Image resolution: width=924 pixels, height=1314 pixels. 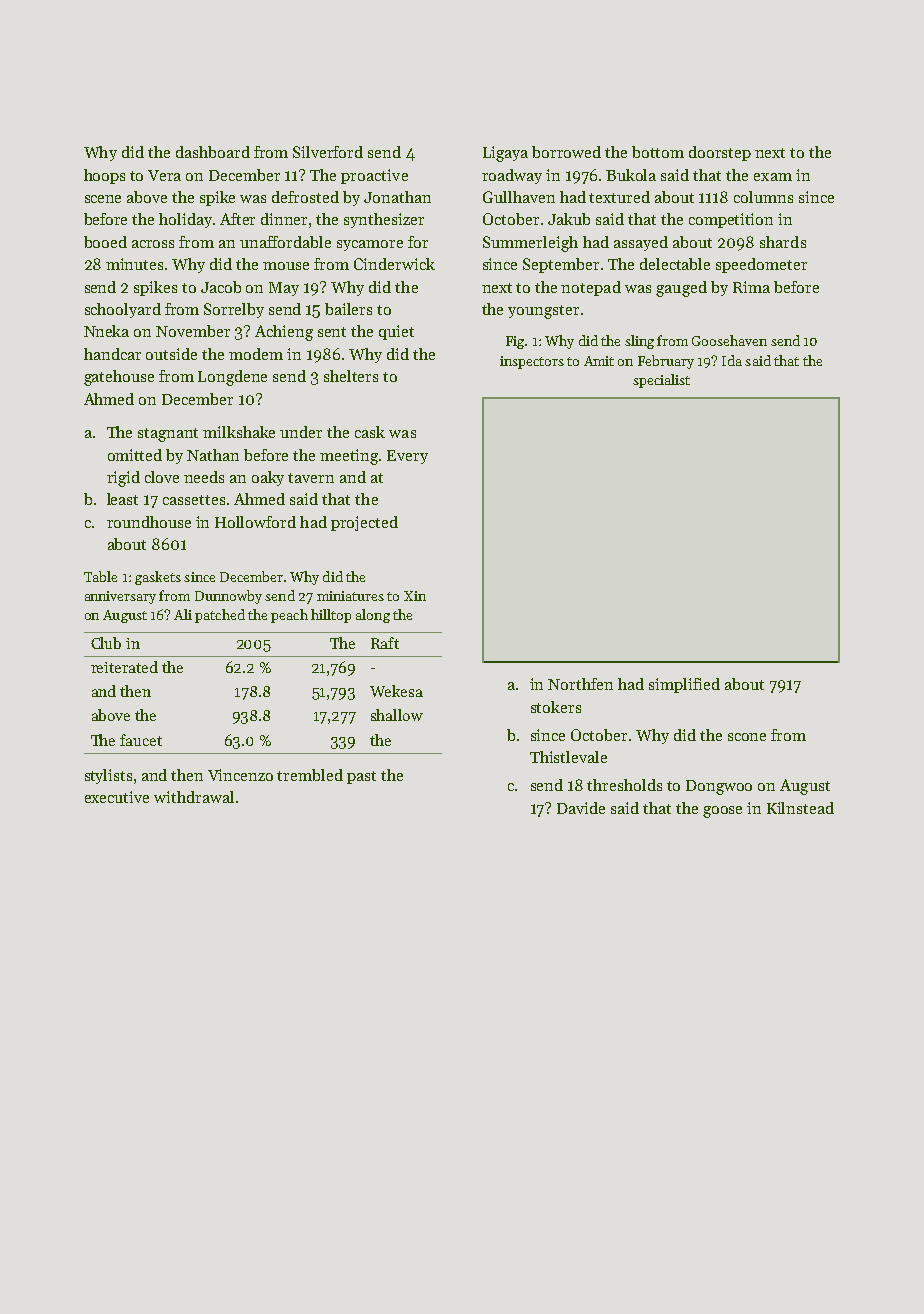 I want to click on borrowed, so click(x=566, y=152).
